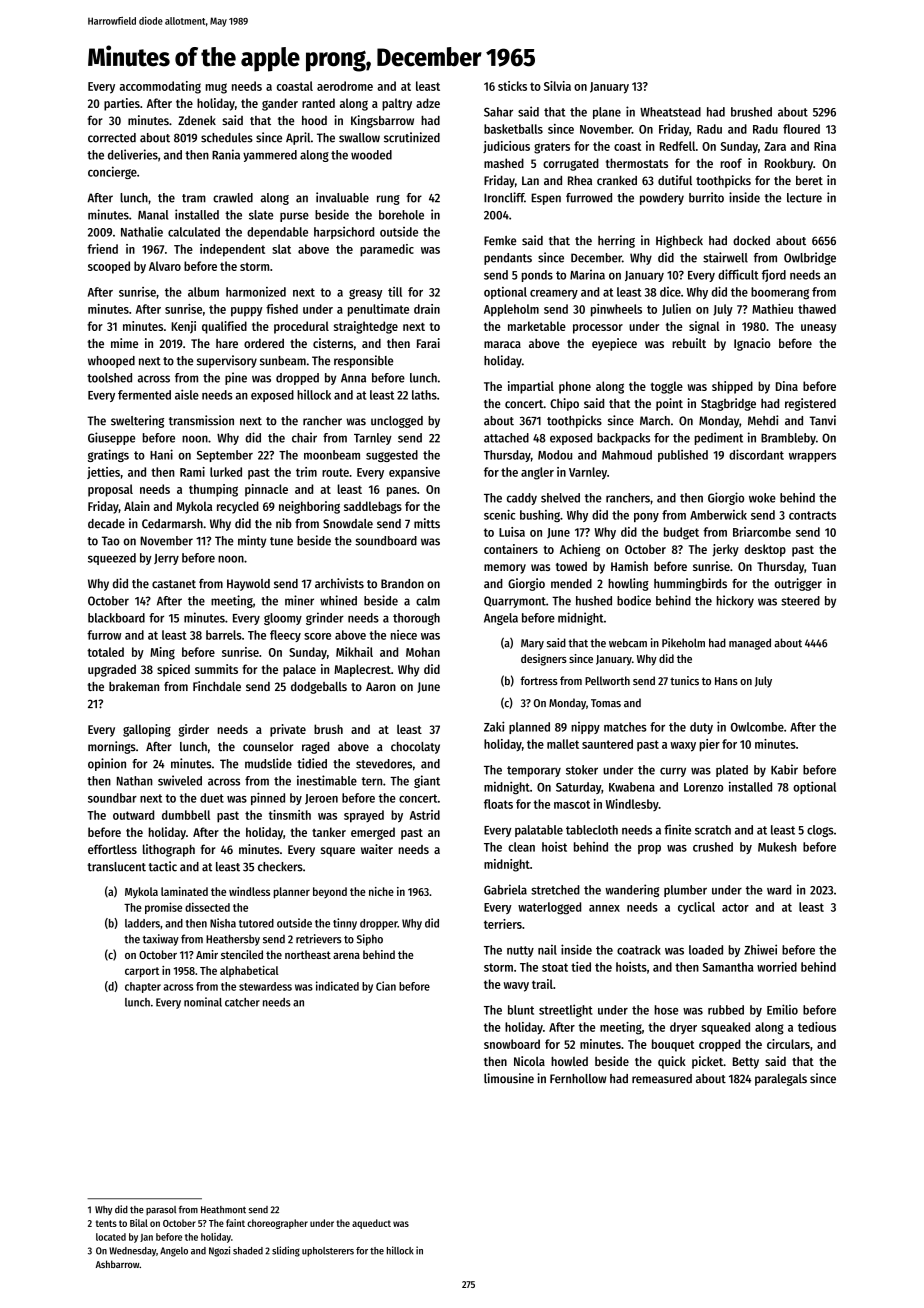 The height and width of the screenshot is (1308, 924). Describe the element at coordinates (270, 156) in the screenshot. I see `yammered` at that location.
